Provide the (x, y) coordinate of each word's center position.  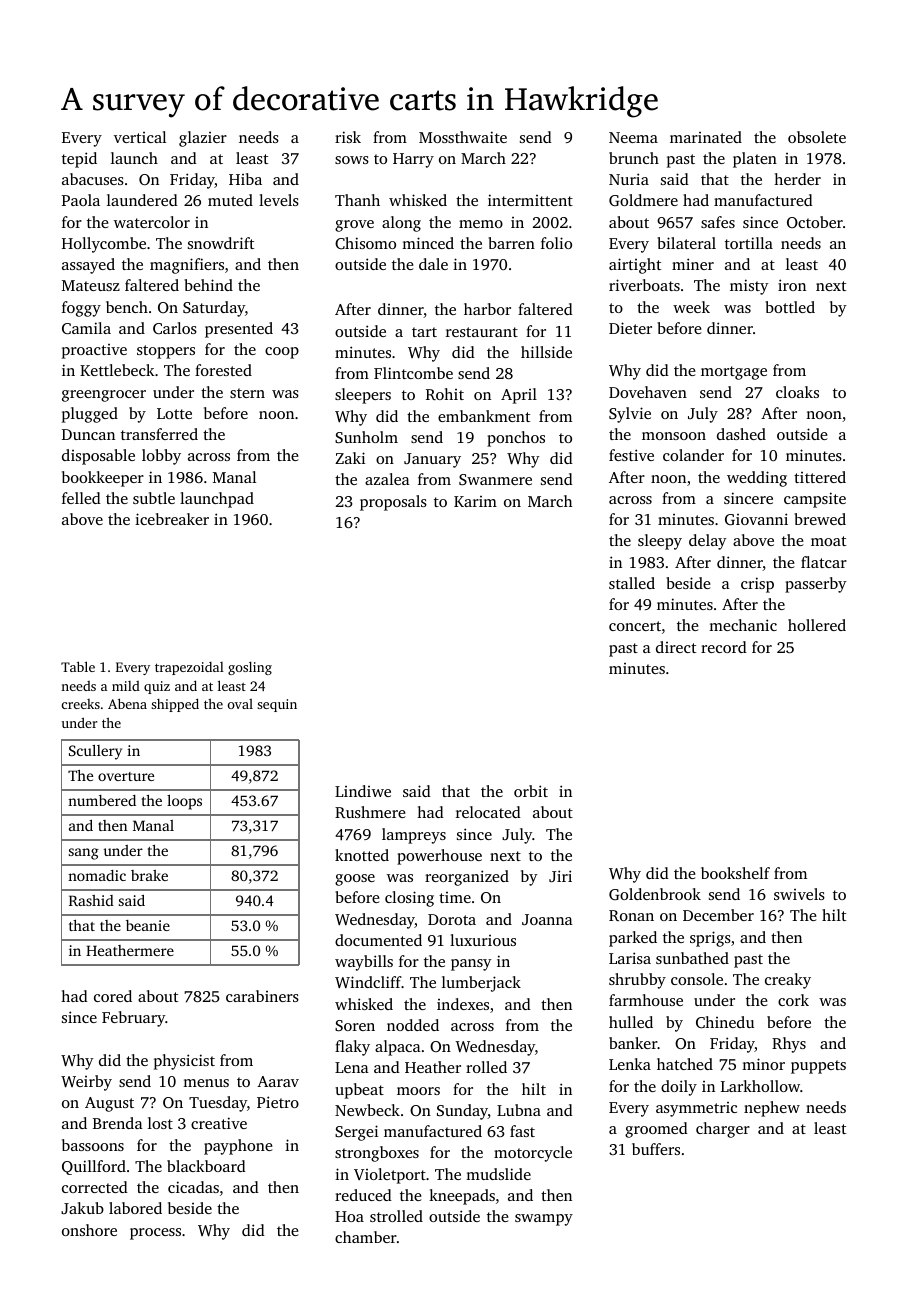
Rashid (91, 900)
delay (707, 542)
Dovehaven (648, 392)
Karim (475, 501)
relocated (488, 812)
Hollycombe (104, 245)
